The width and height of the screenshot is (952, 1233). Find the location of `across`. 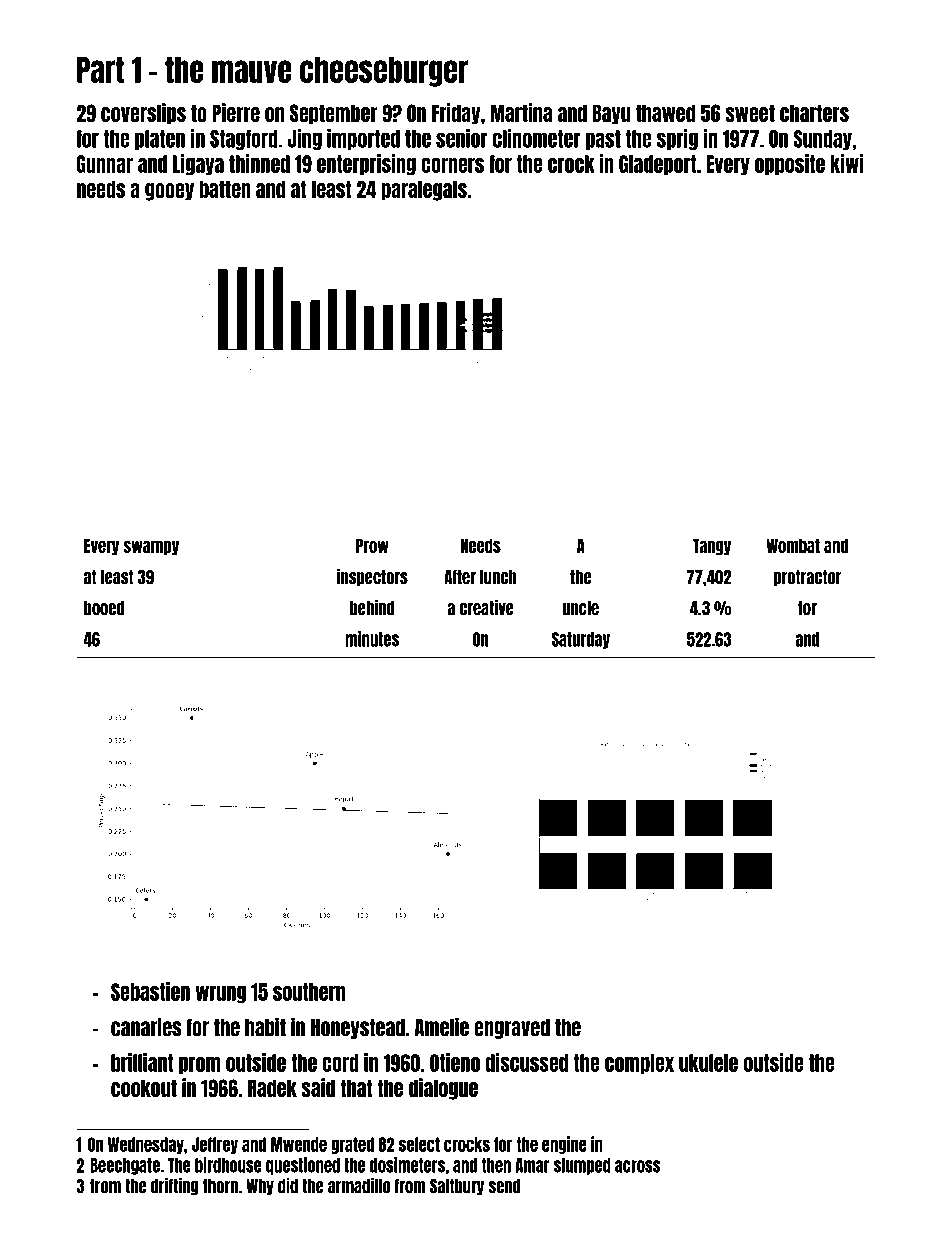

across is located at coordinates (637, 1166).
